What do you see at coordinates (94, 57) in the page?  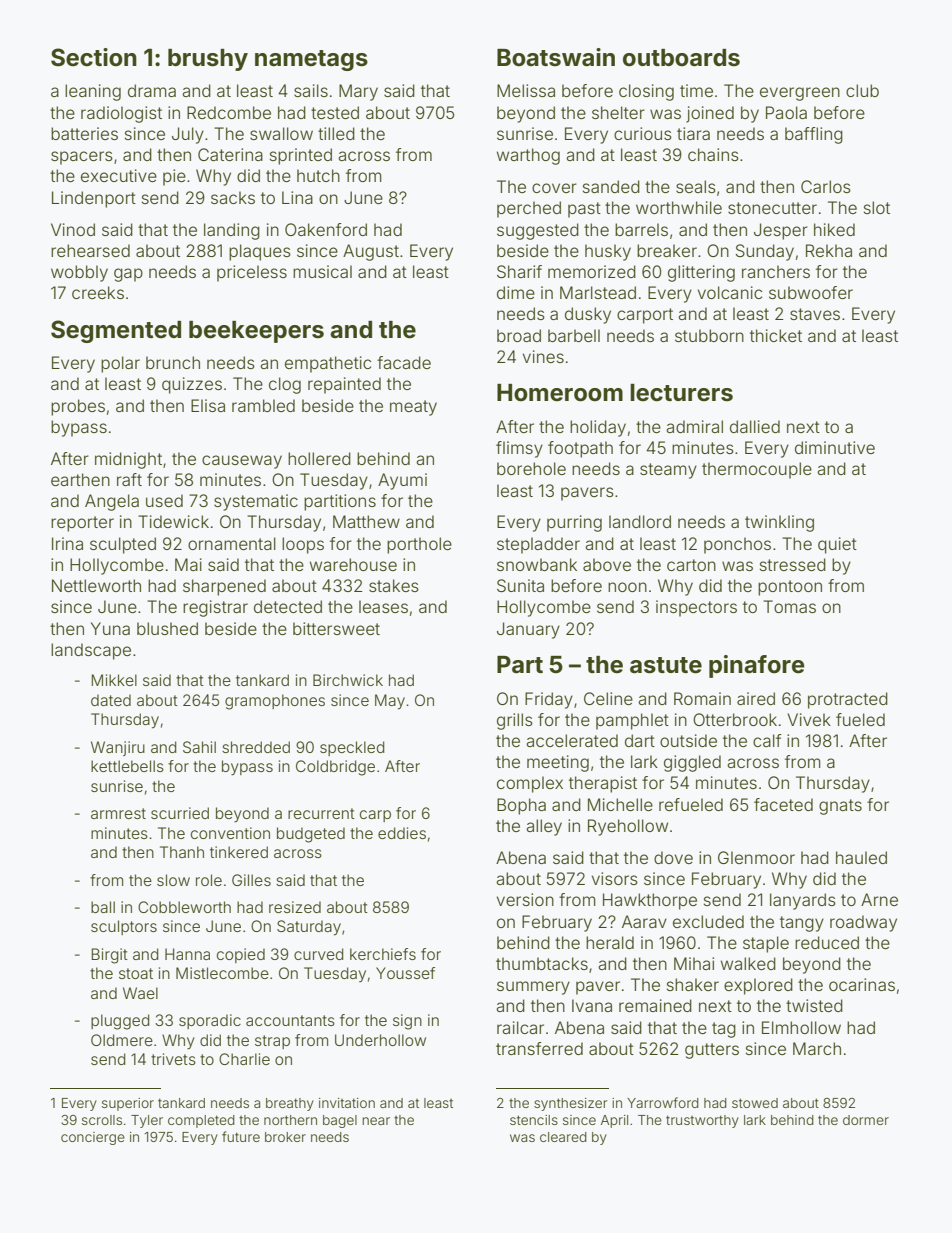 I see `Section` at bounding box center [94, 57].
